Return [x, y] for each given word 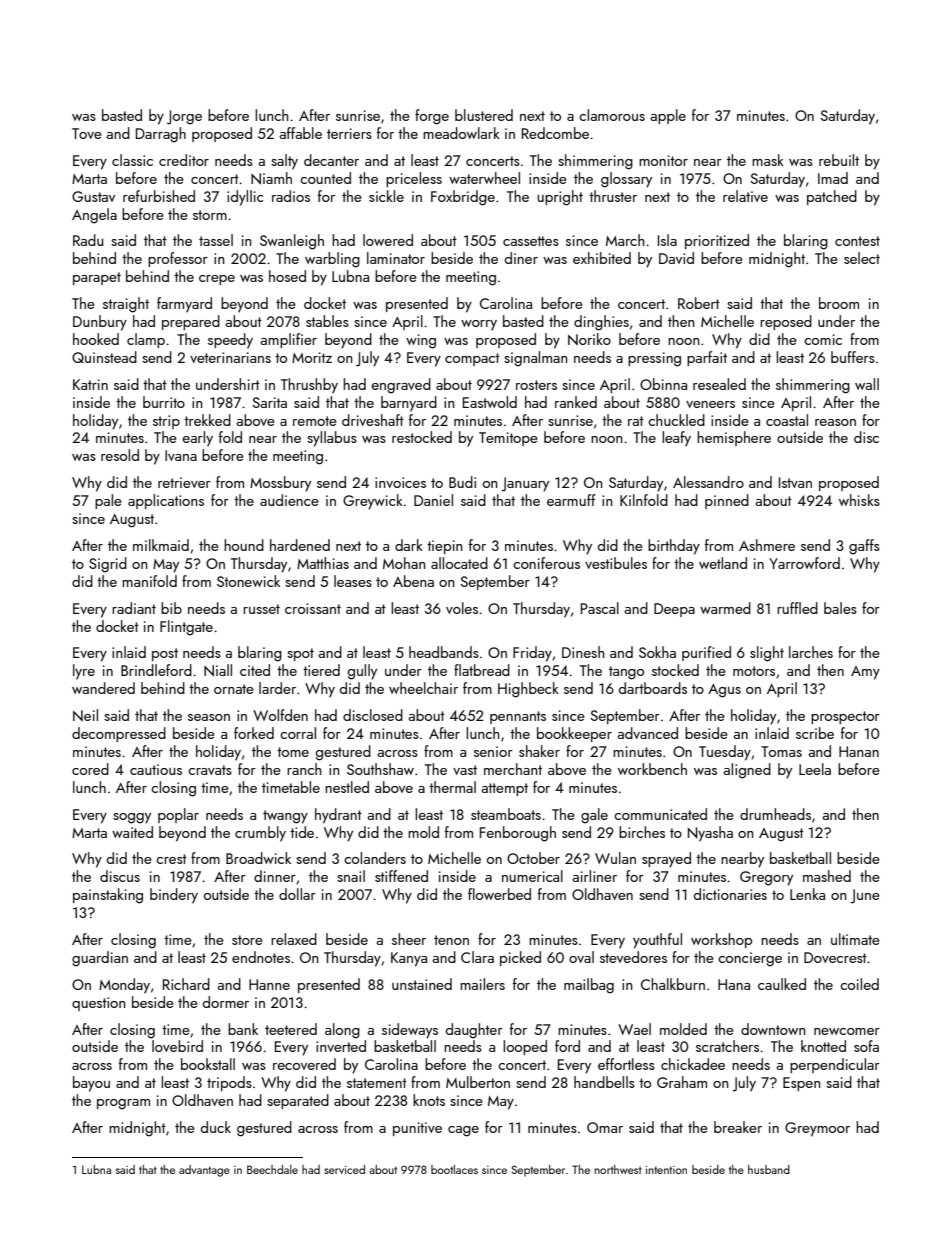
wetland [723, 563]
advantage [204, 1171]
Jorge [184, 117]
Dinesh [583, 652]
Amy [865, 673]
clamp [146, 340]
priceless [414, 179]
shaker [539, 751]
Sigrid [108, 565]
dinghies [601, 323]
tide [302, 832]
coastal [787, 420]
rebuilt [839, 160]
